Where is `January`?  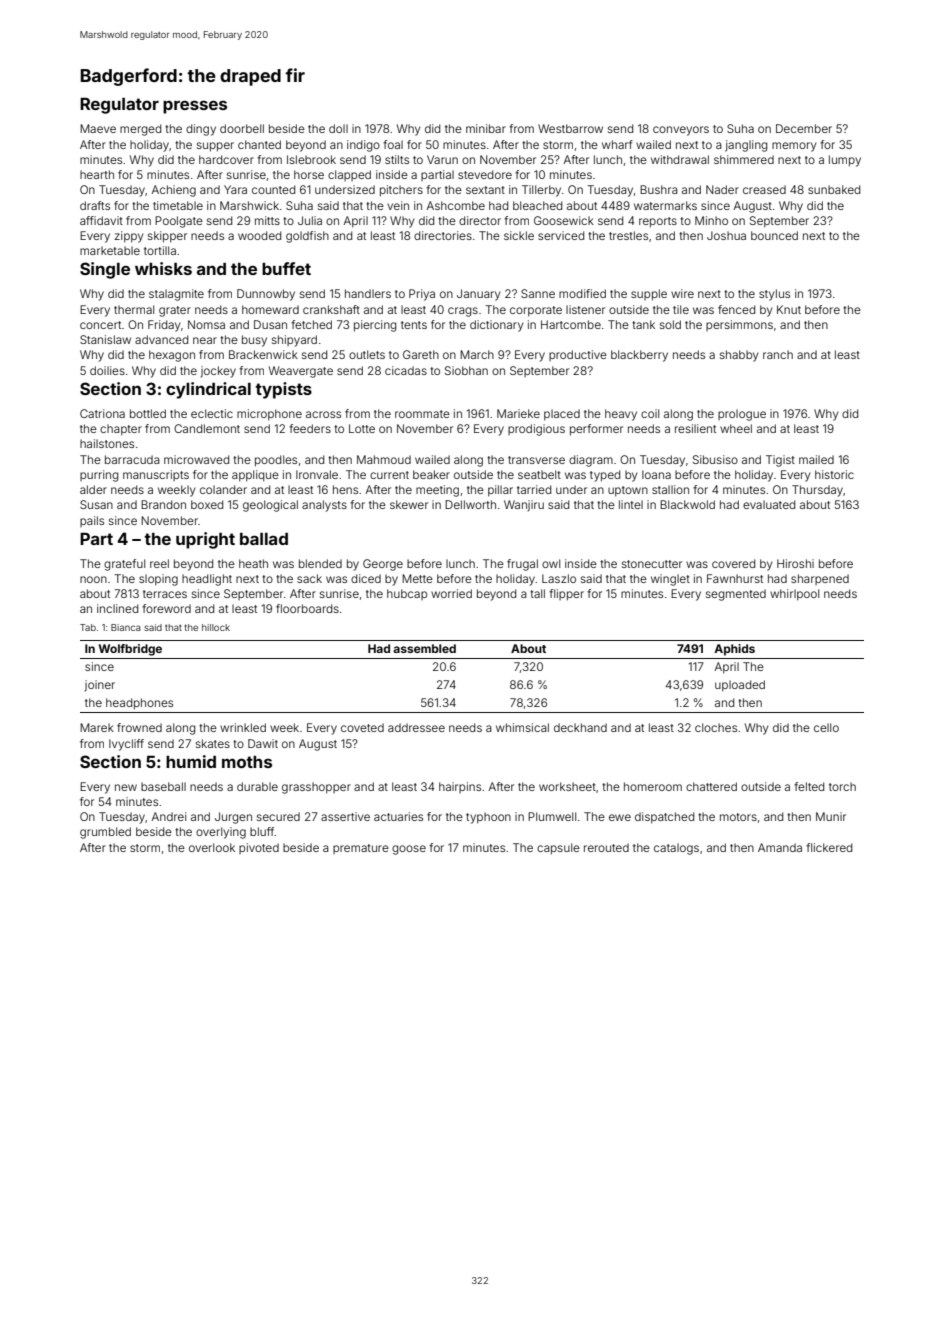 January is located at coordinates (478, 295).
